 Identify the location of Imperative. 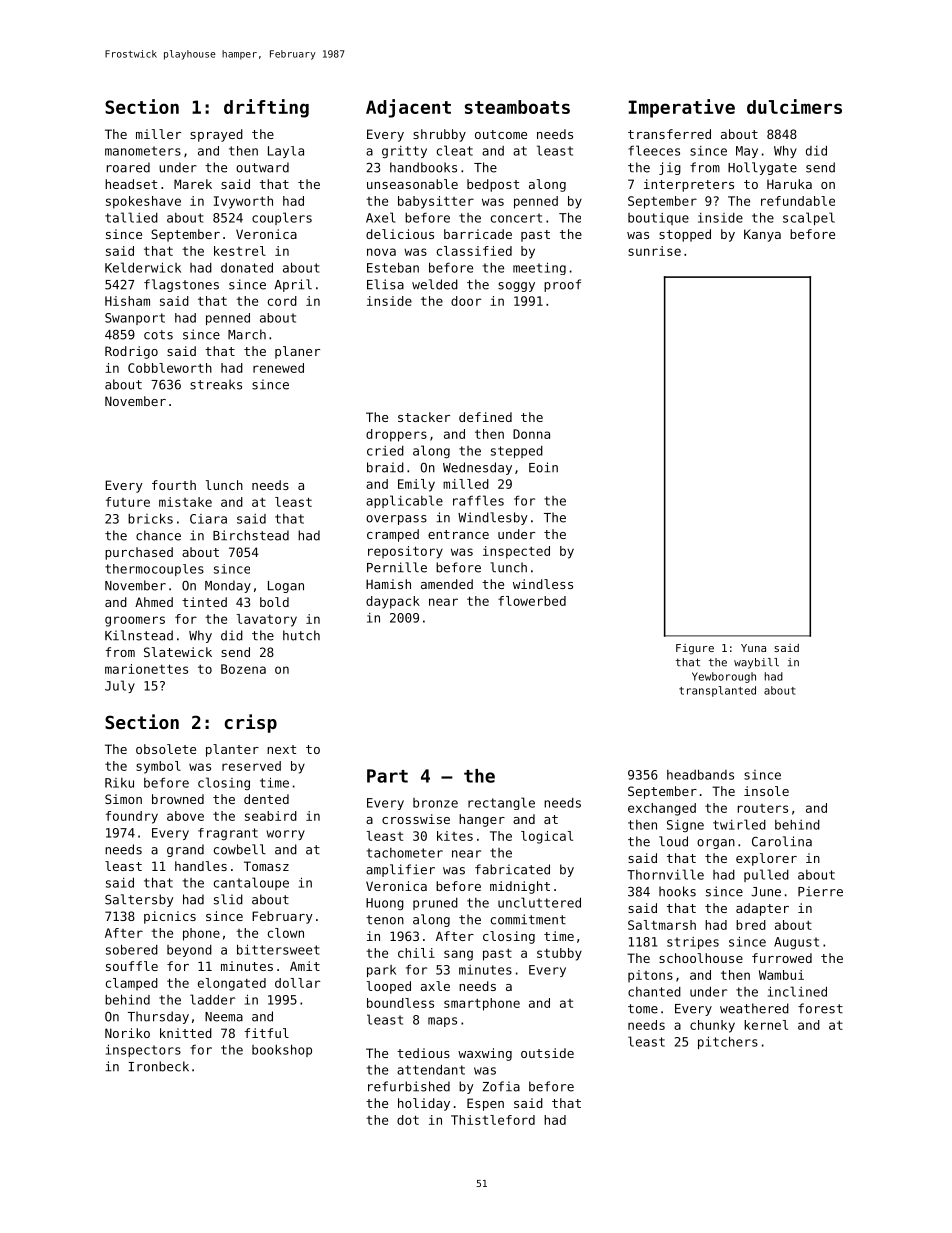
(682, 108).
